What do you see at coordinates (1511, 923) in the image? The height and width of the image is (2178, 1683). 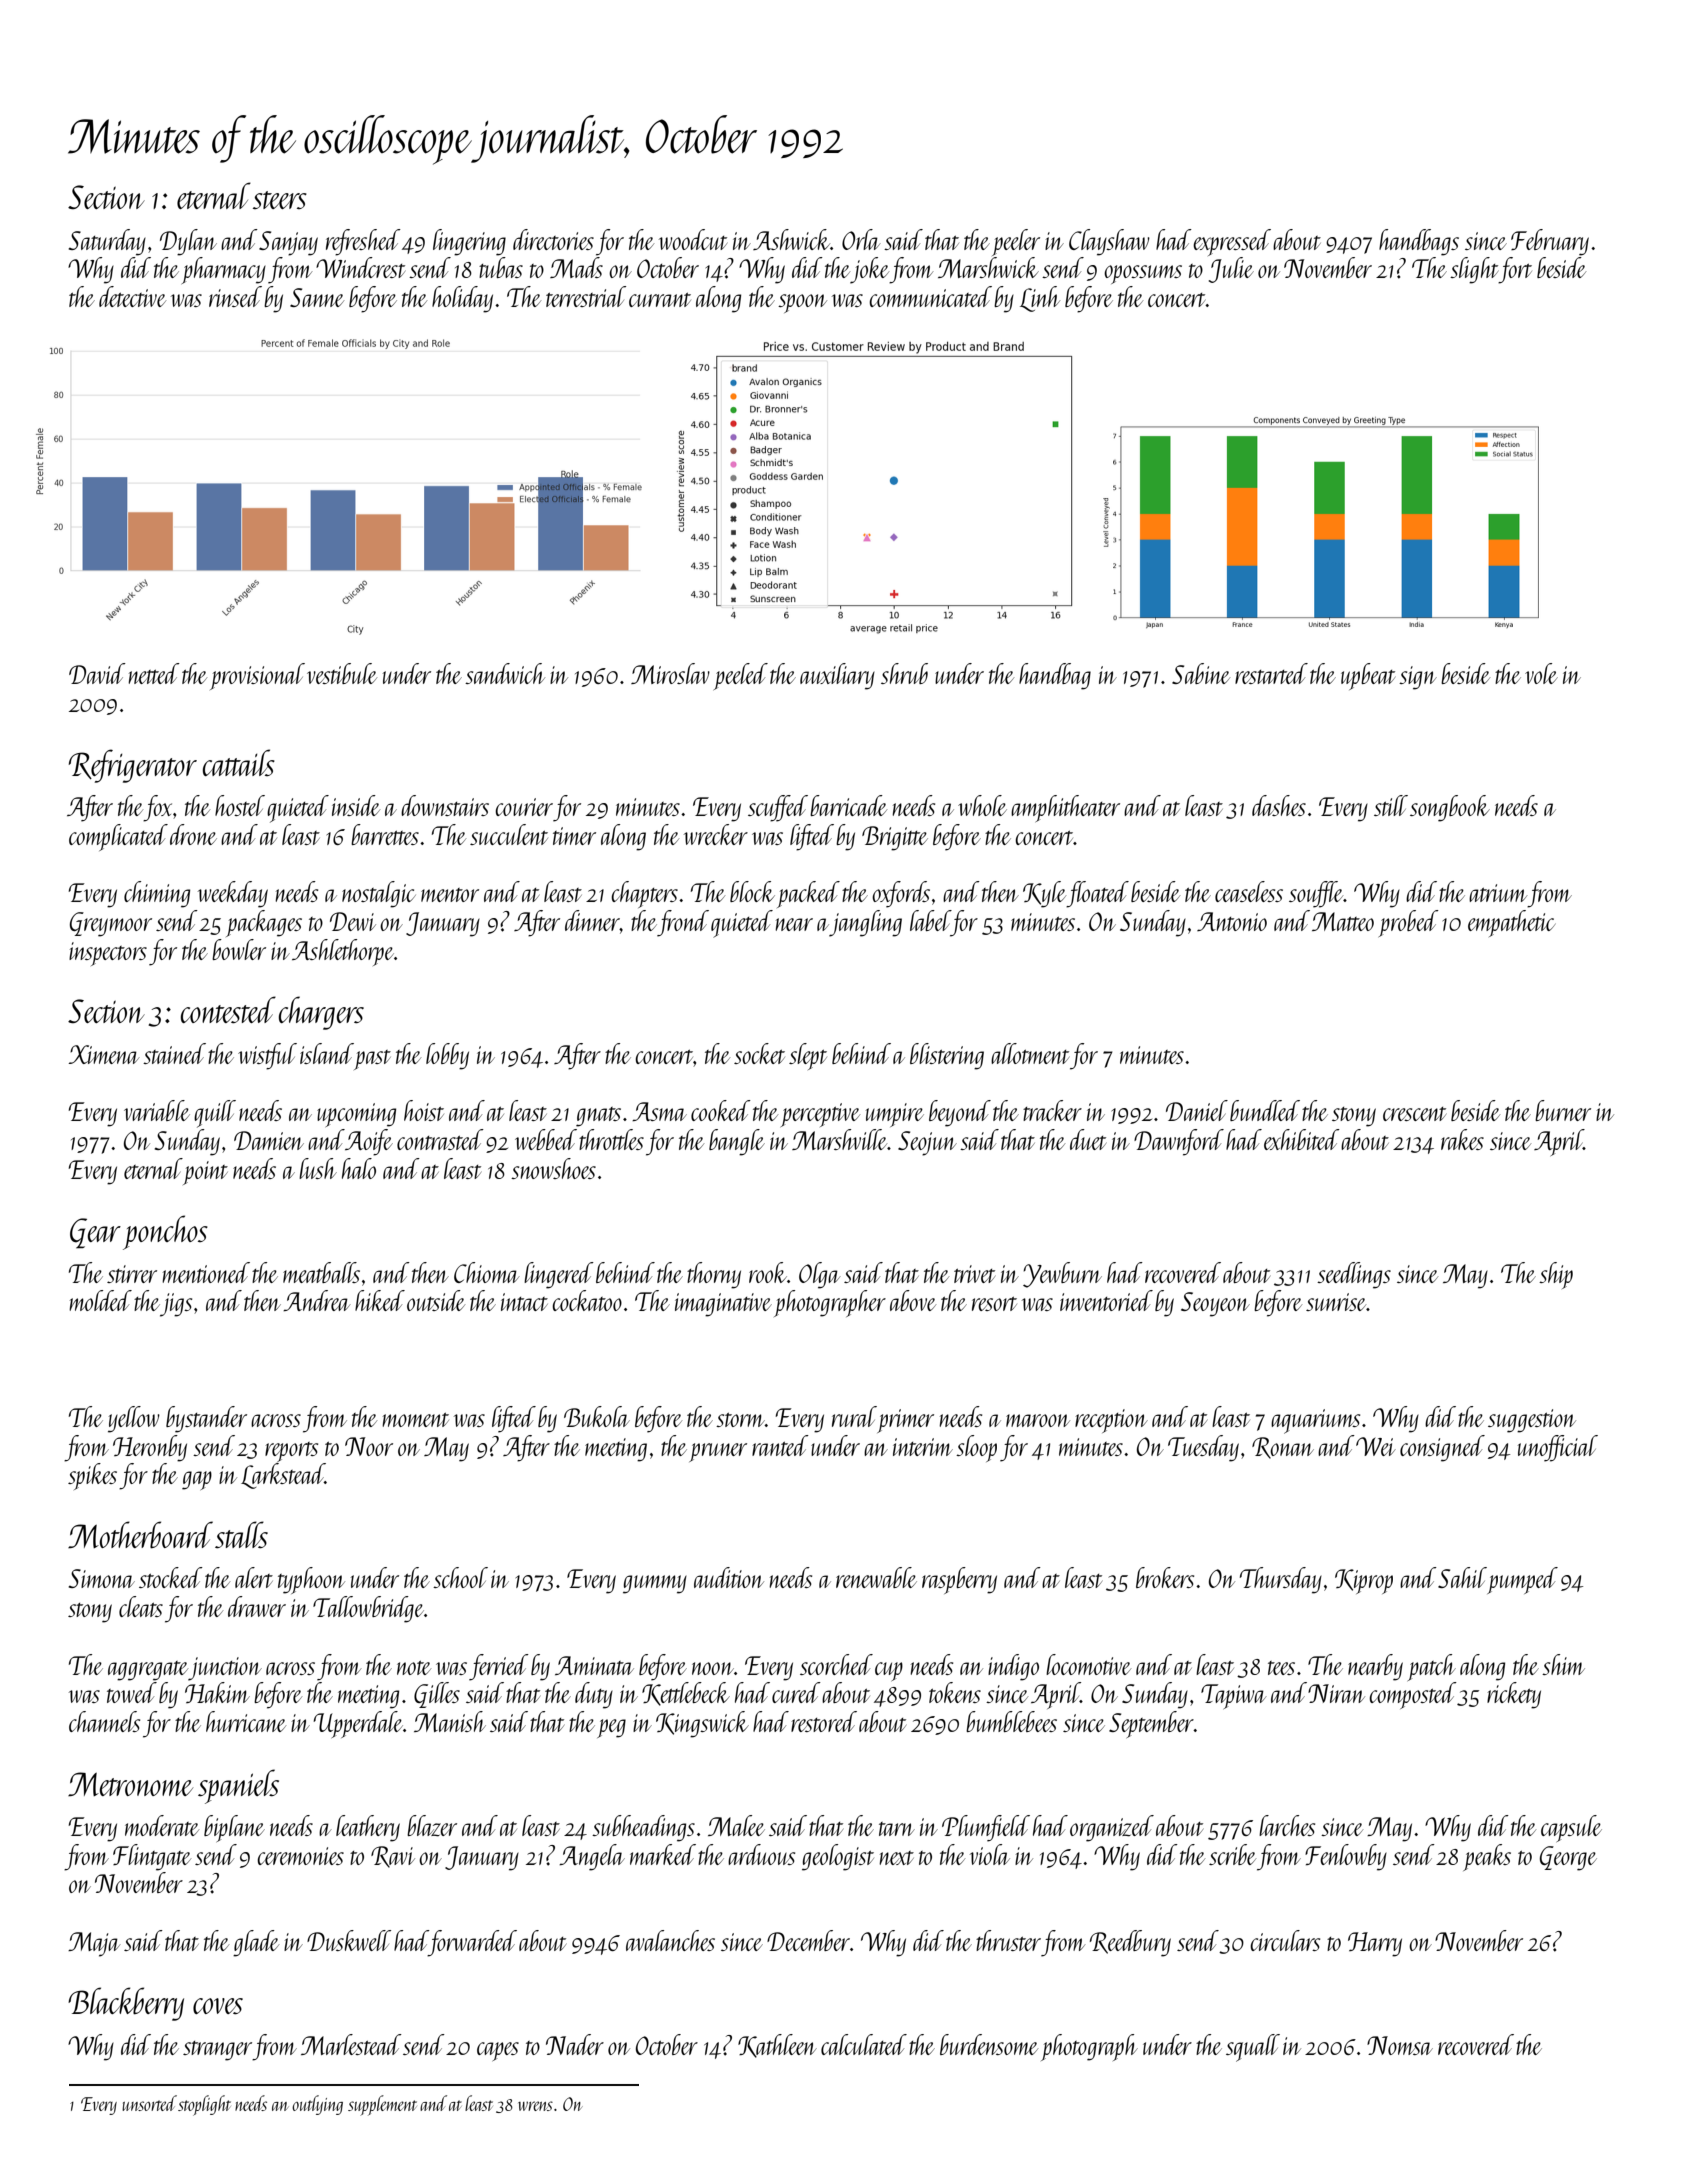 I see `empathetic` at bounding box center [1511, 923].
